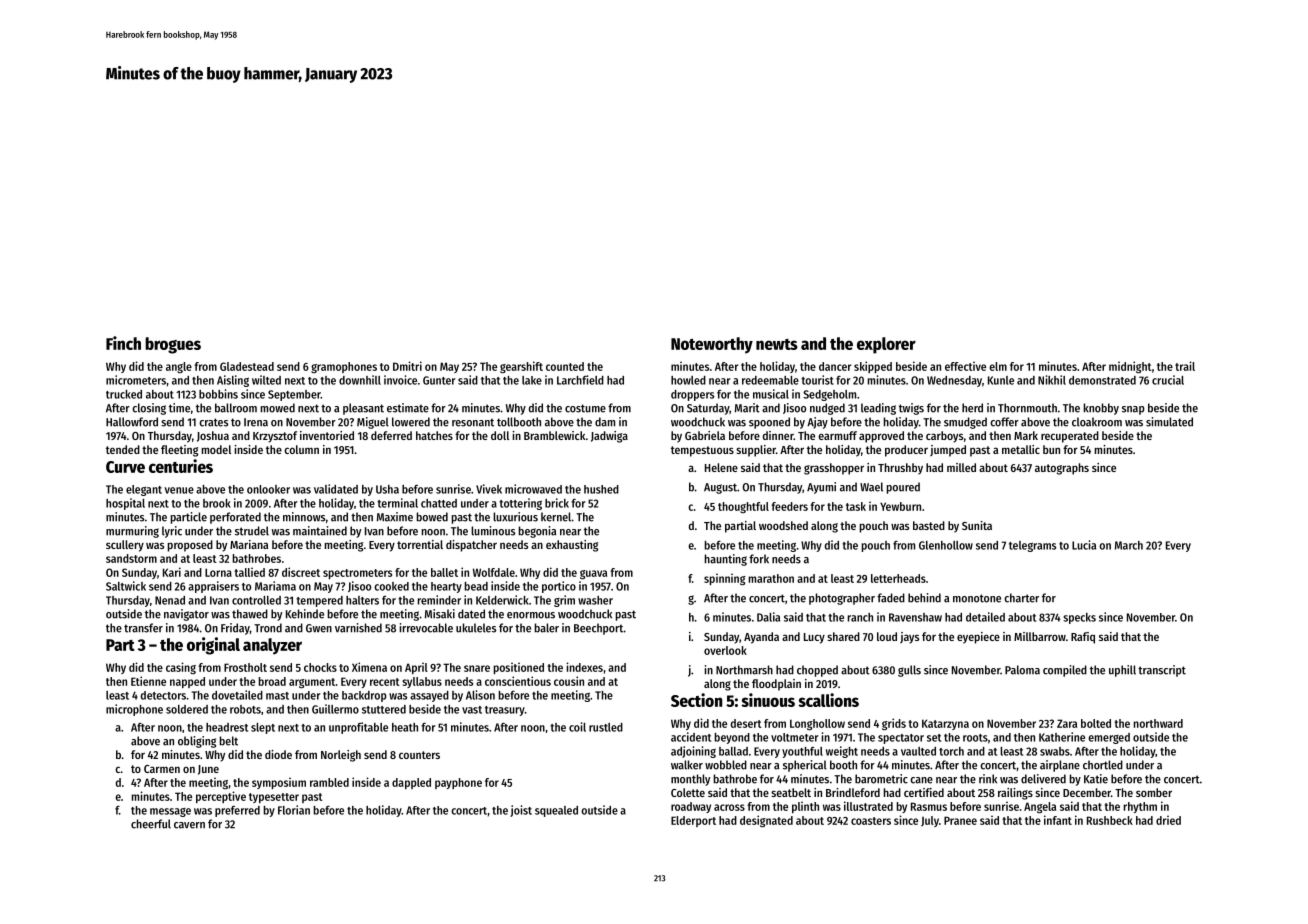  I want to click on Helene, so click(721, 467).
